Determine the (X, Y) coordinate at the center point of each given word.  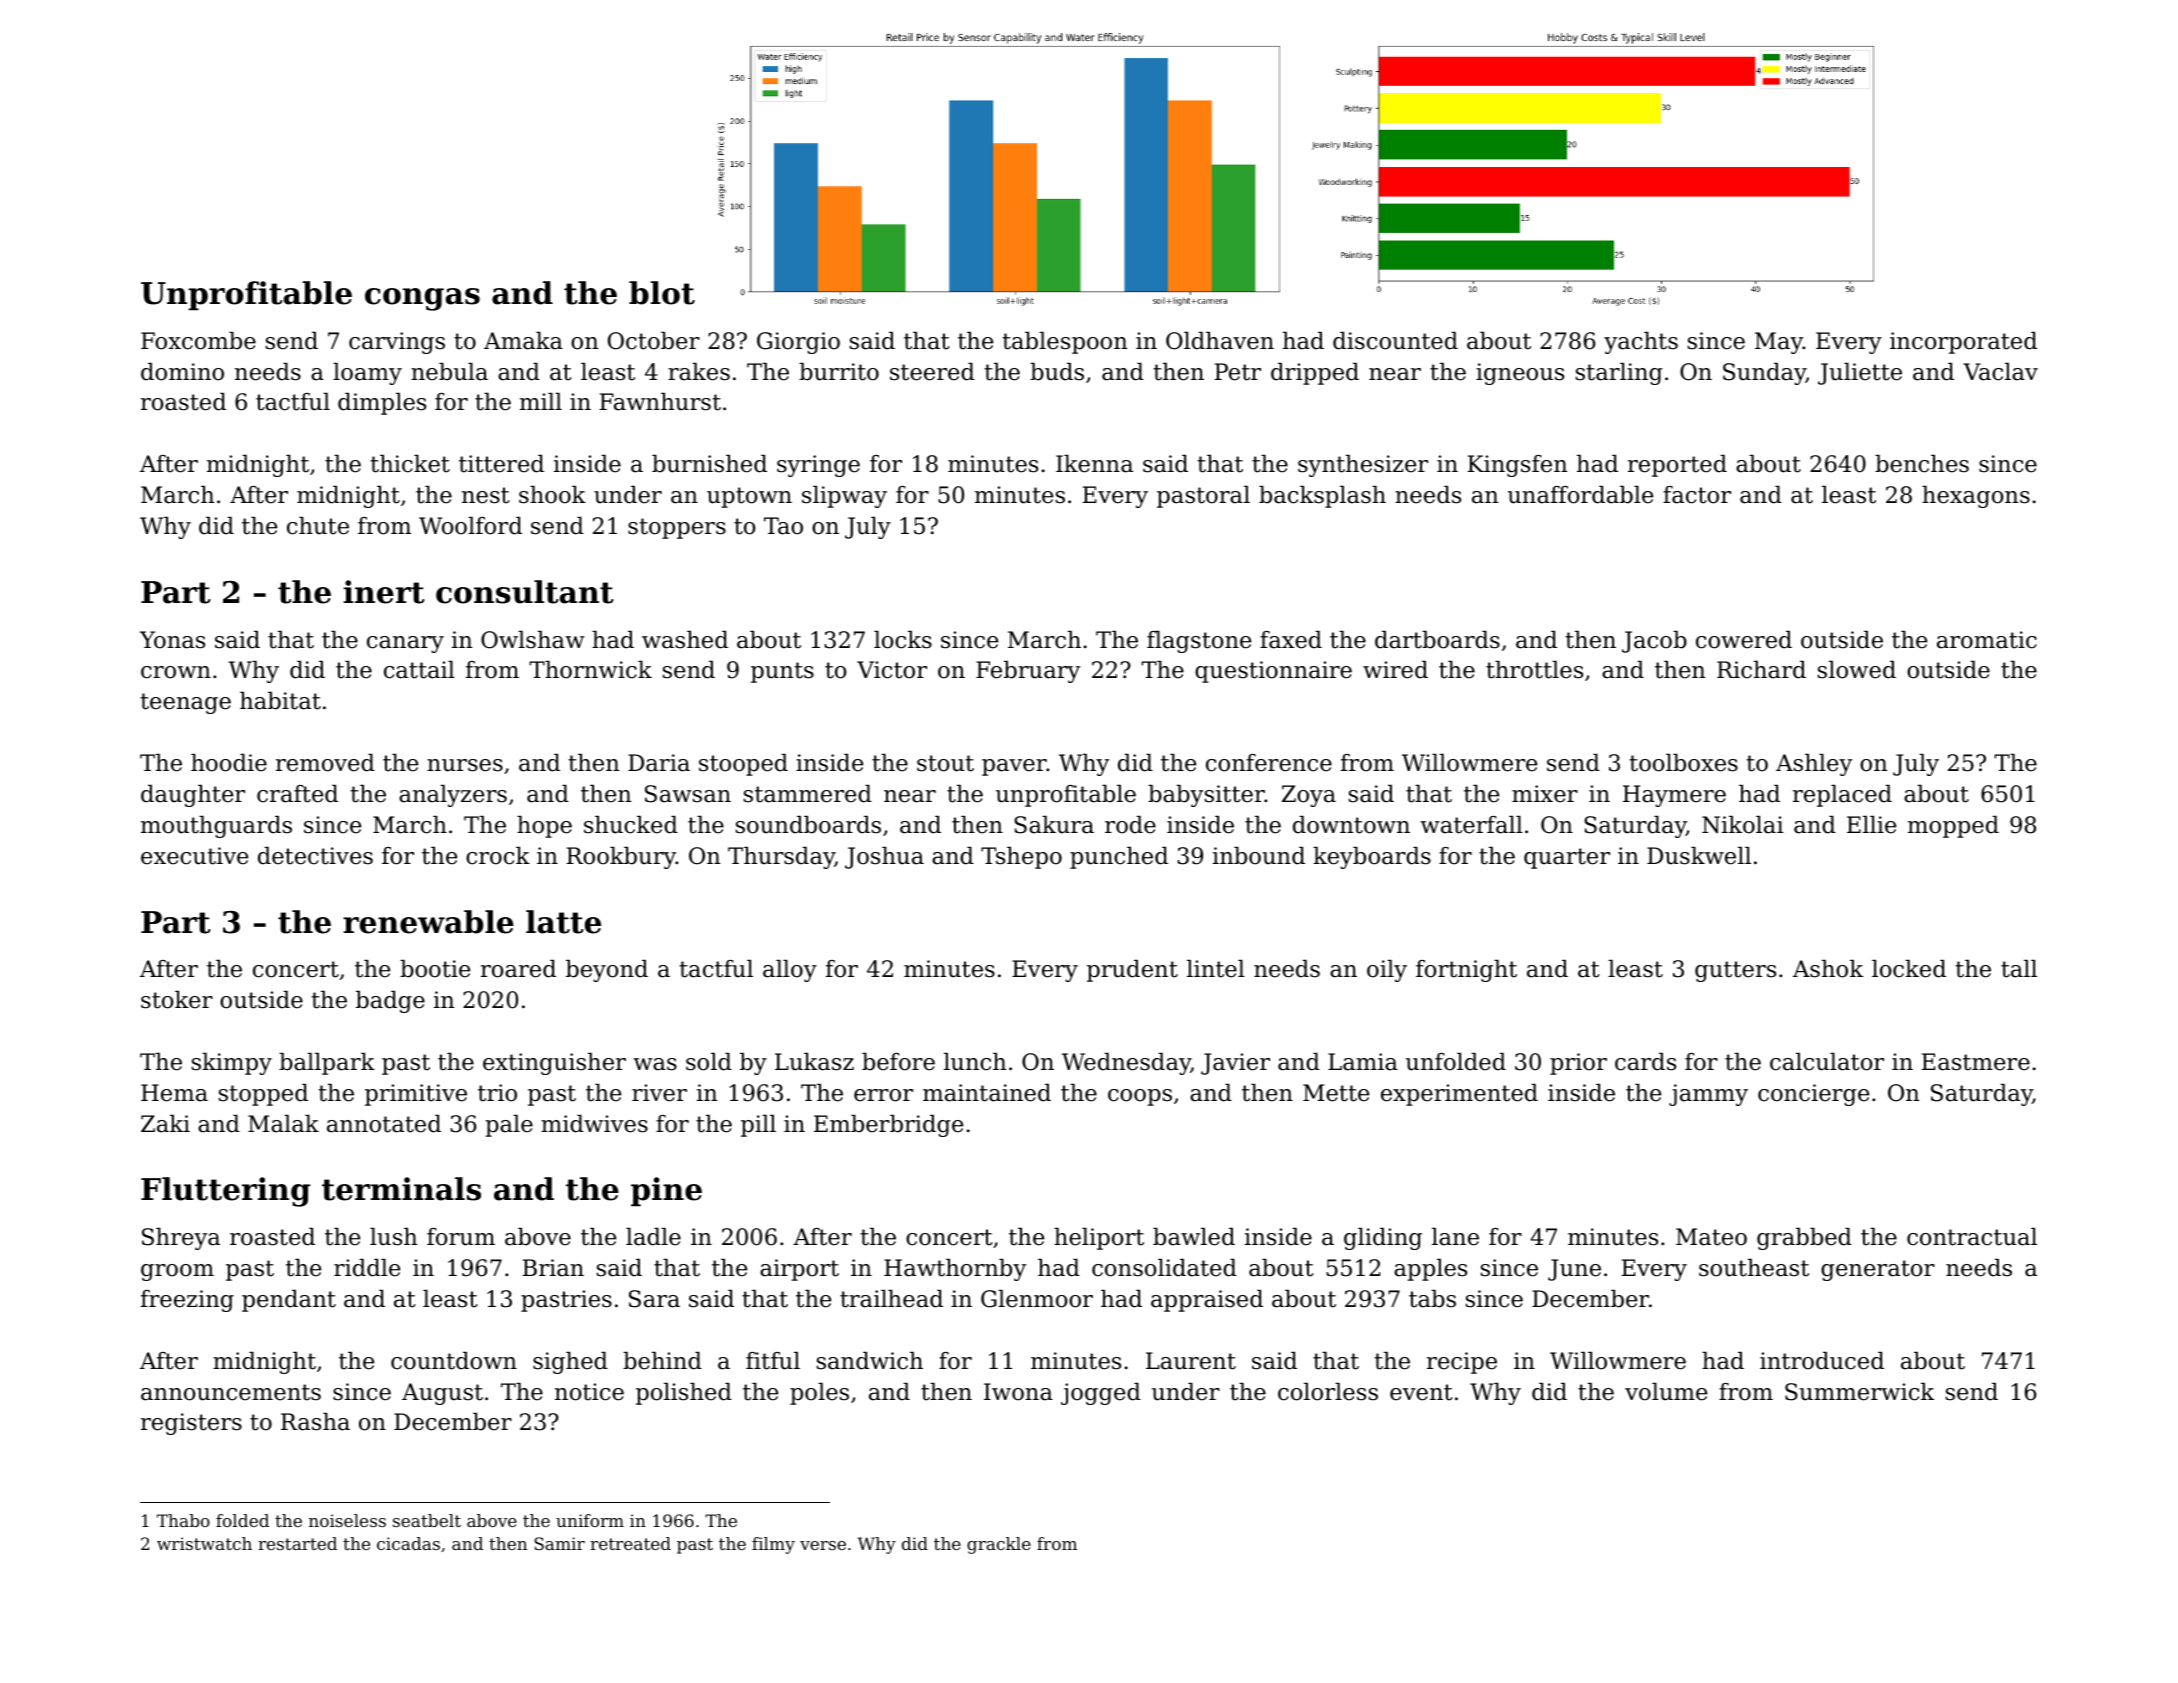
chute (318, 526)
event (1421, 1392)
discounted (1395, 341)
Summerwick (1859, 1392)
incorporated (1963, 343)
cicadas (408, 1543)
